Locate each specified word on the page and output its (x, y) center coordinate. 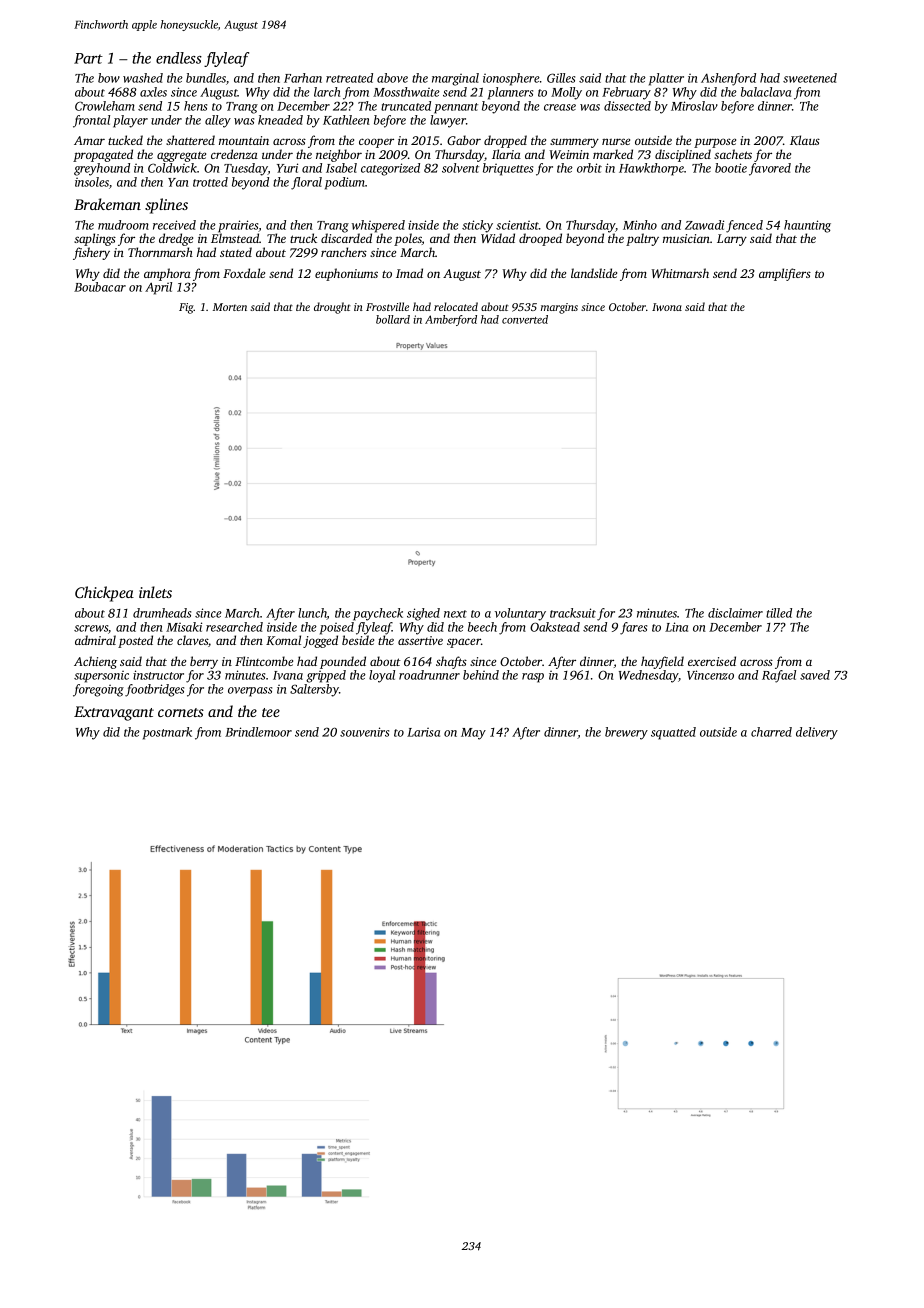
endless (179, 58)
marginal (455, 79)
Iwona (667, 307)
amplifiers (785, 274)
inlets (155, 592)
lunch (312, 614)
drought (332, 308)
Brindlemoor (258, 732)
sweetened (810, 78)
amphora (167, 274)
